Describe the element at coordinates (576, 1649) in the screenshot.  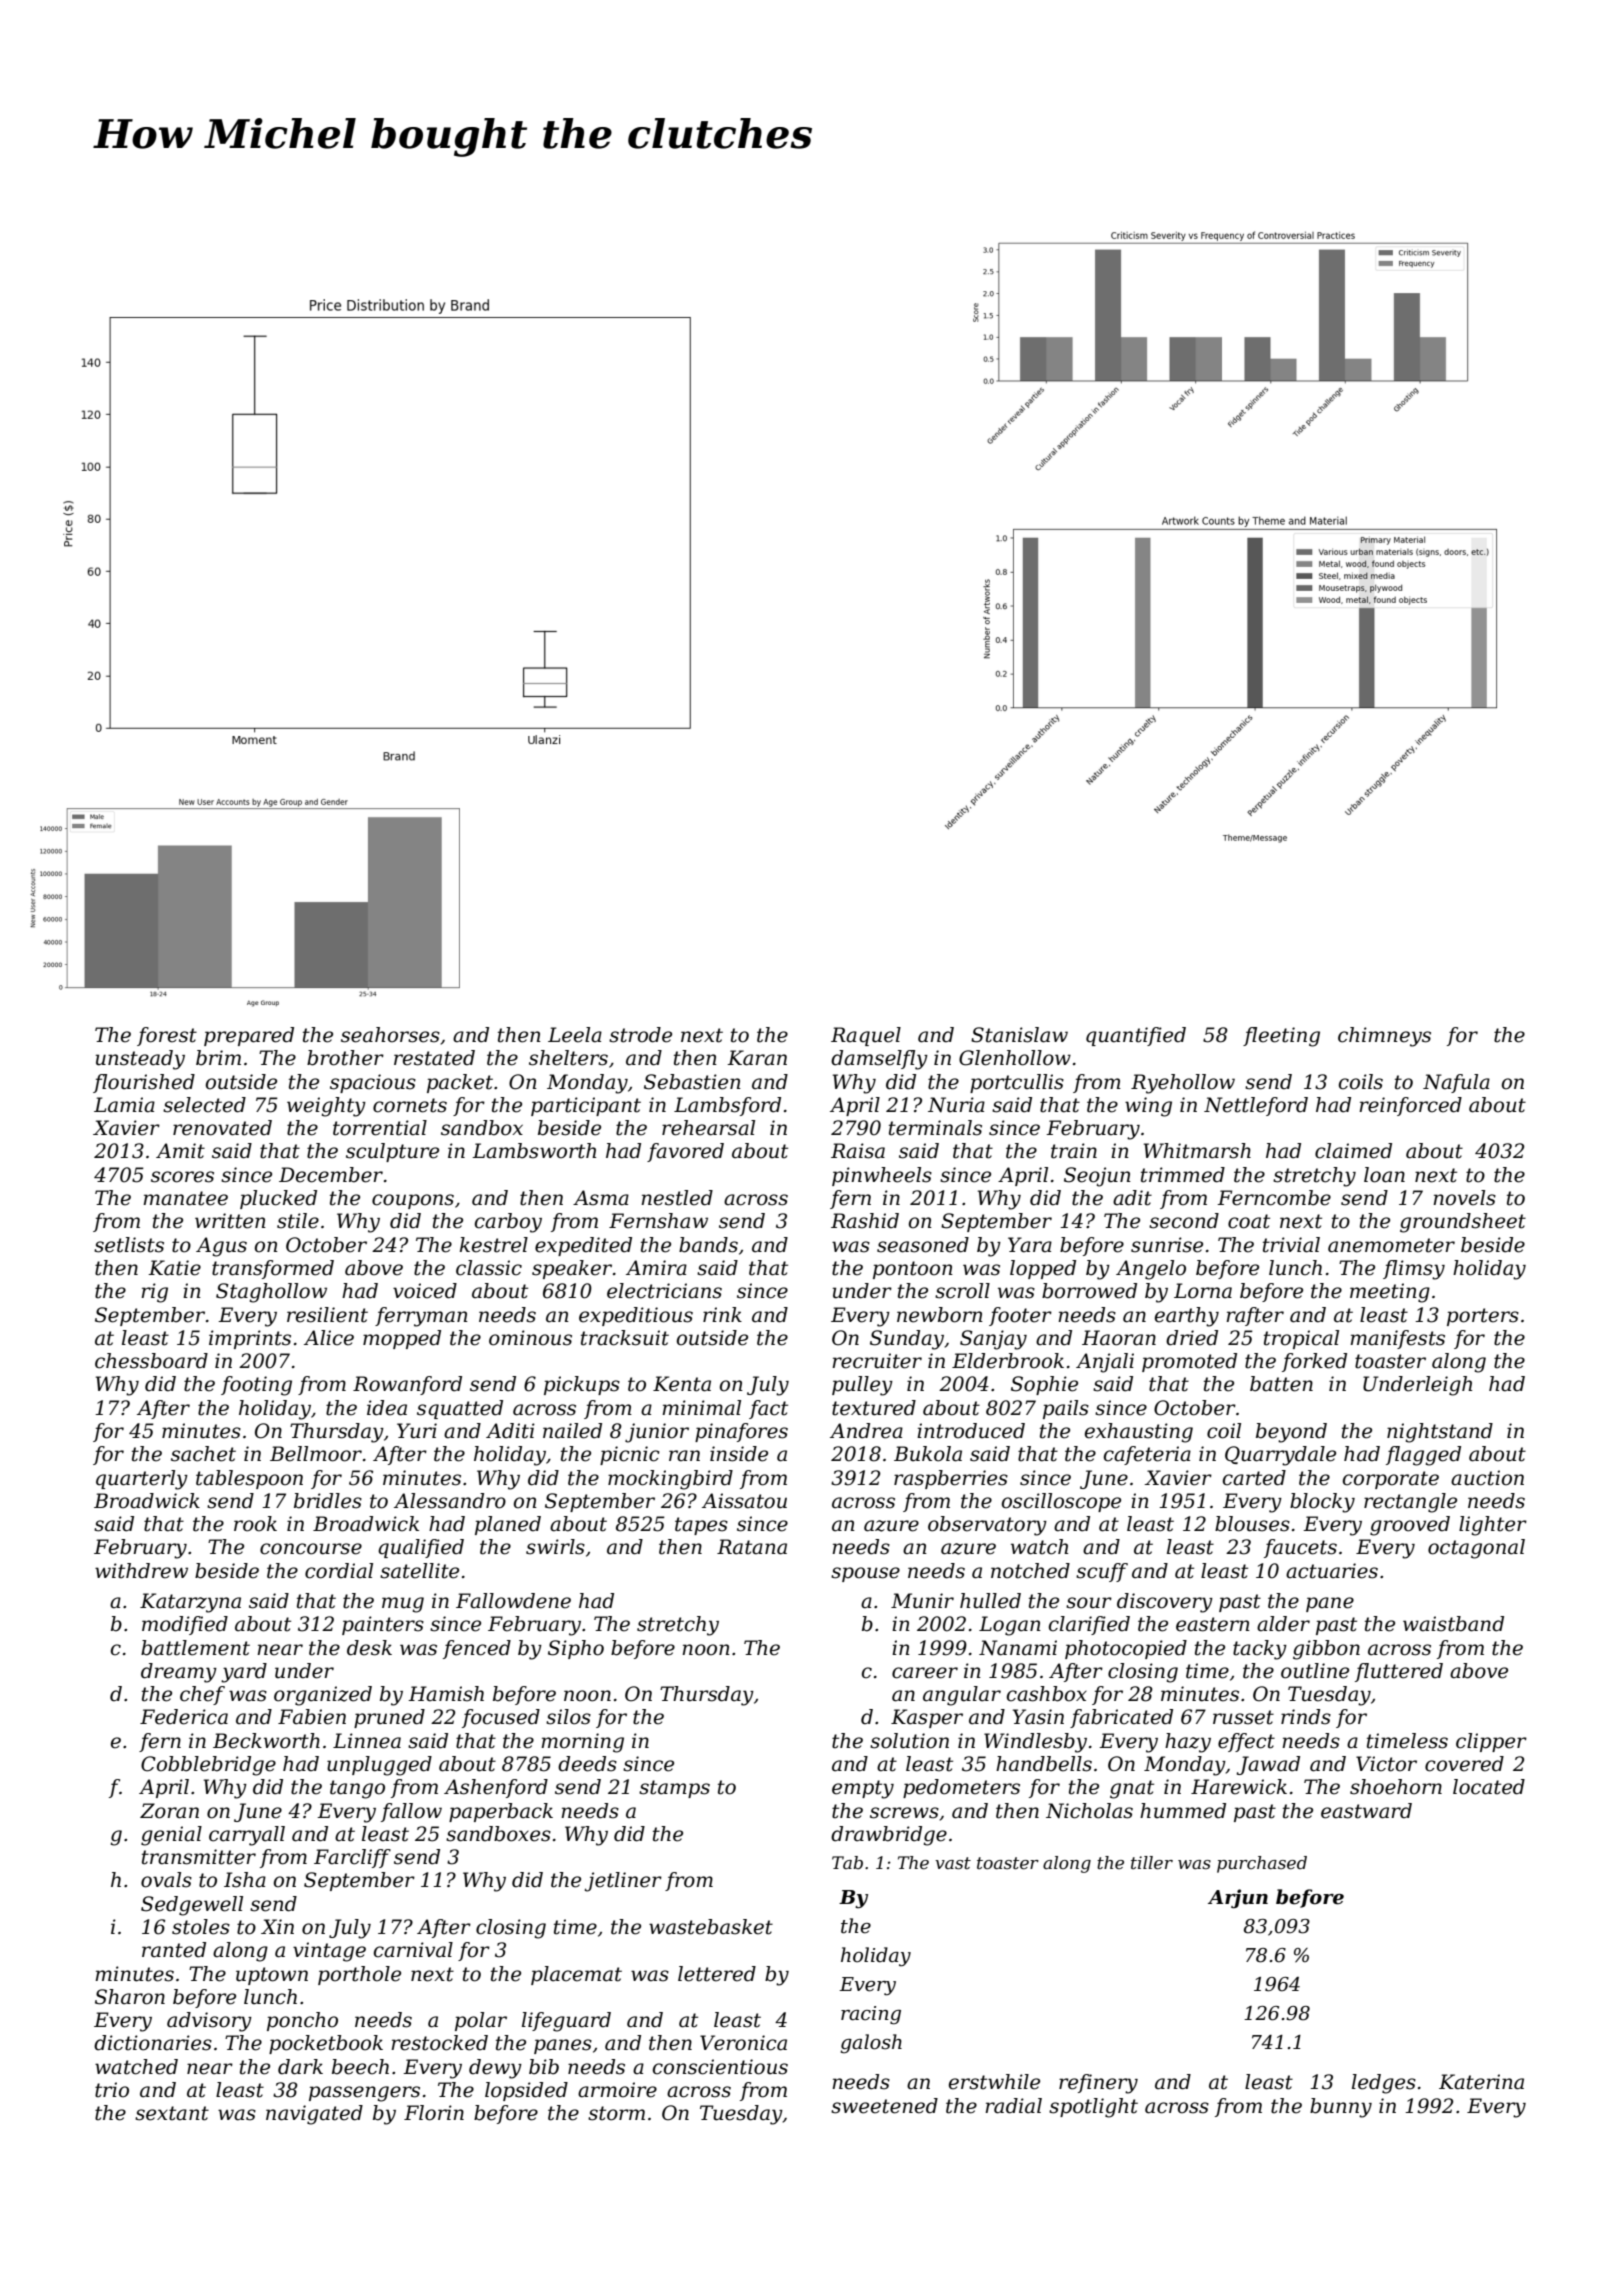
I see `Sipho` at that location.
